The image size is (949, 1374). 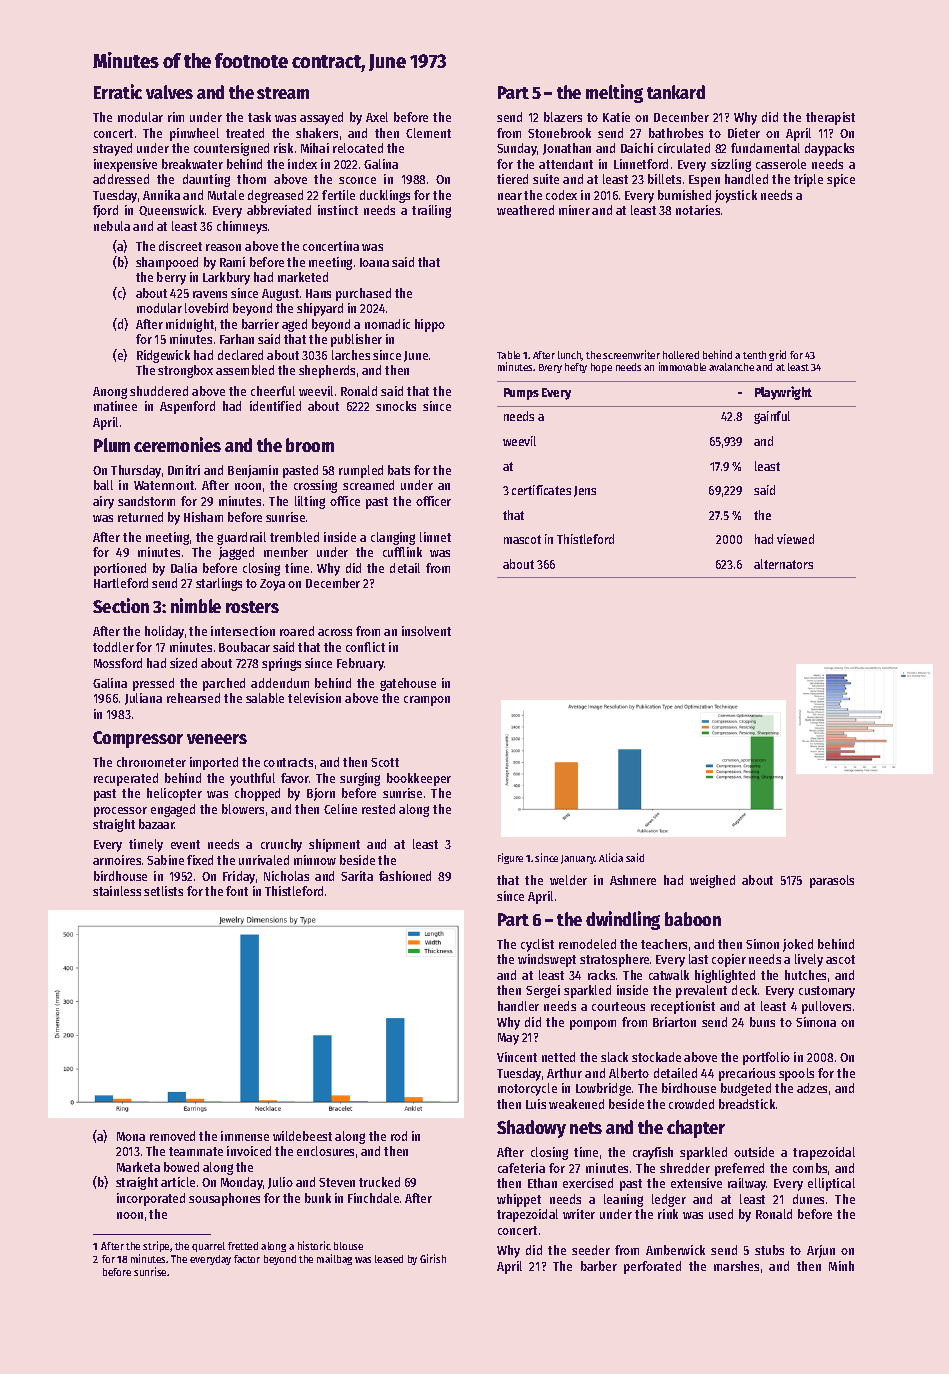 What do you see at coordinates (337, 1182) in the image?
I see `Steven` at bounding box center [337, 1182].
